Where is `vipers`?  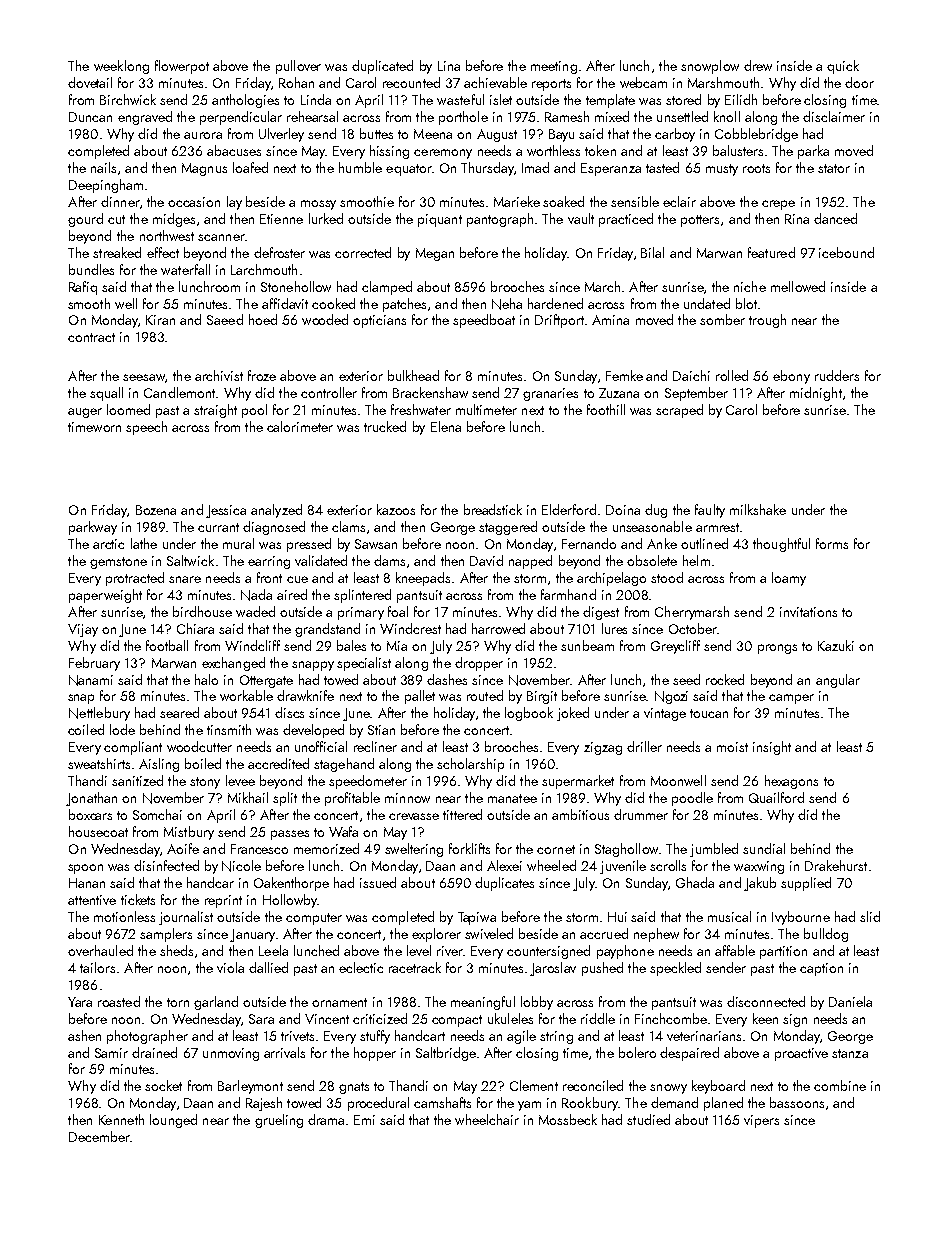
vipers is located at coordinates (761, 1121).
